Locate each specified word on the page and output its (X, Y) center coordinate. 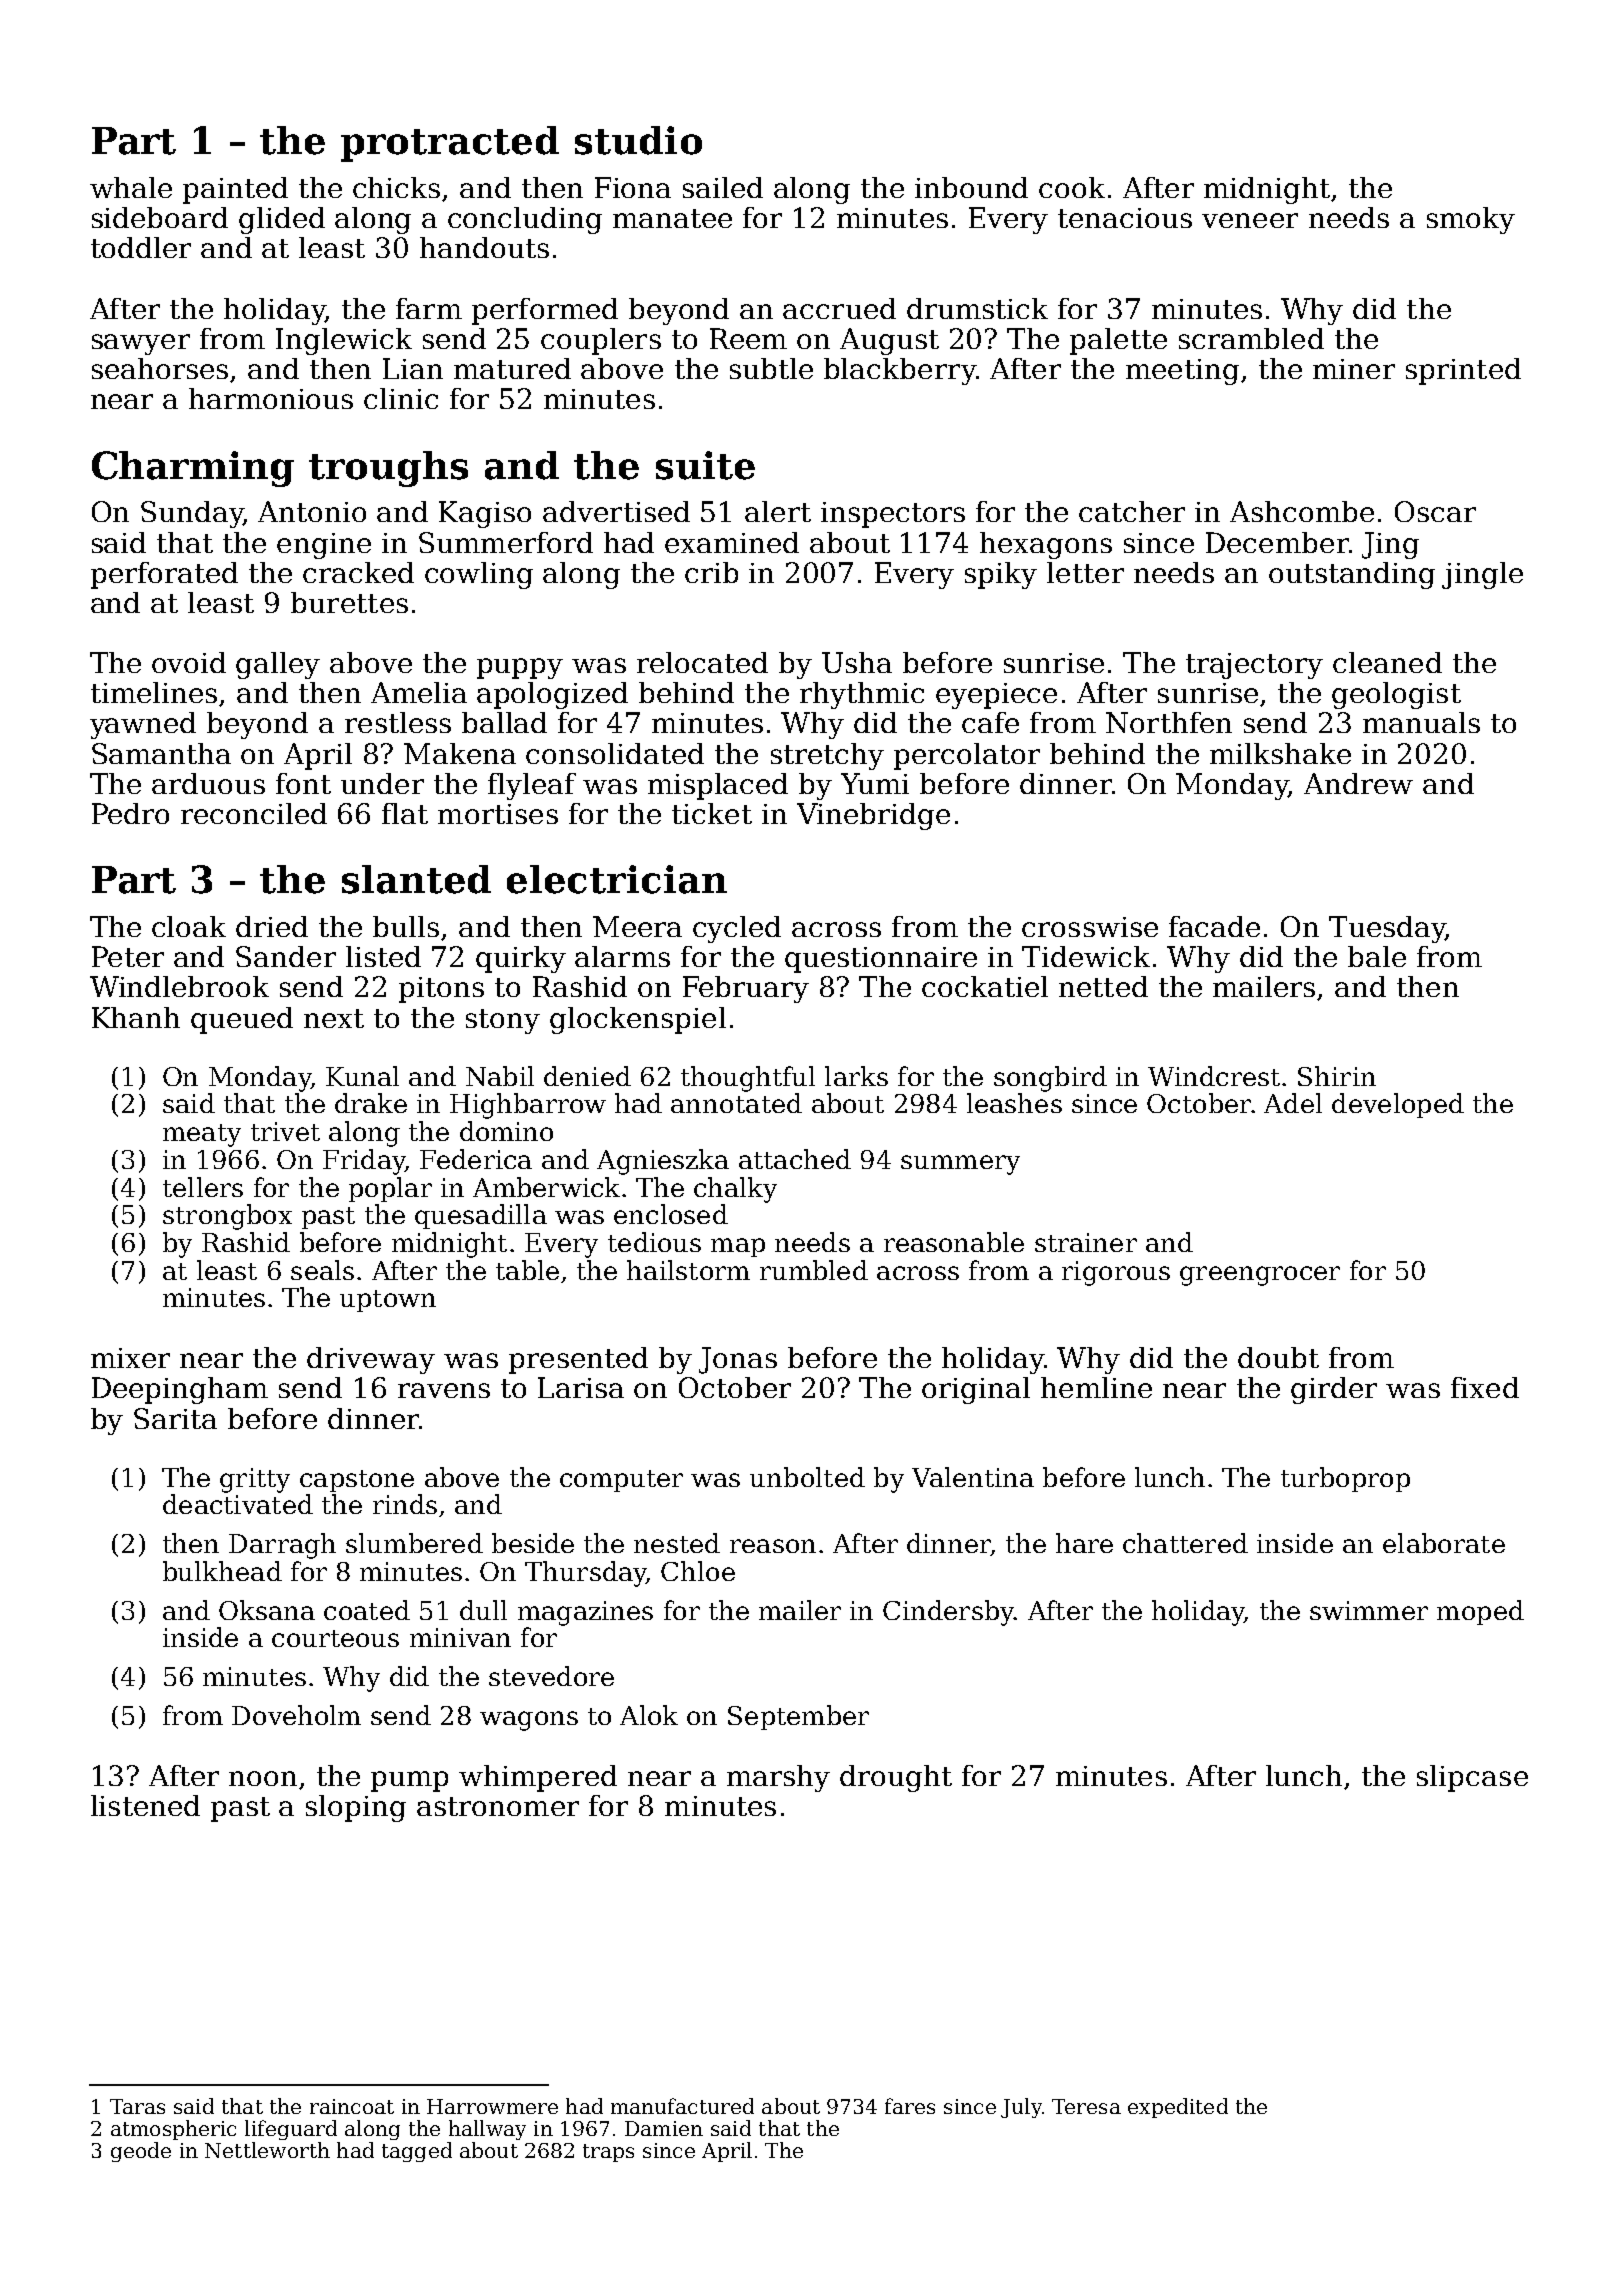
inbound (971, 187)
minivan (460, 1637)
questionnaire (881, 960)
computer (621, 1481)
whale (131, 187)
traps (608, 2153)
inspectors (893, 515)
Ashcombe (1302, 511)
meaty (202, 1135)
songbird (1050, 1079)
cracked (358, 572)
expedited (1178, 2108)
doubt (1278, 1357)
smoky (1471, 220)
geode (141, 2152)
